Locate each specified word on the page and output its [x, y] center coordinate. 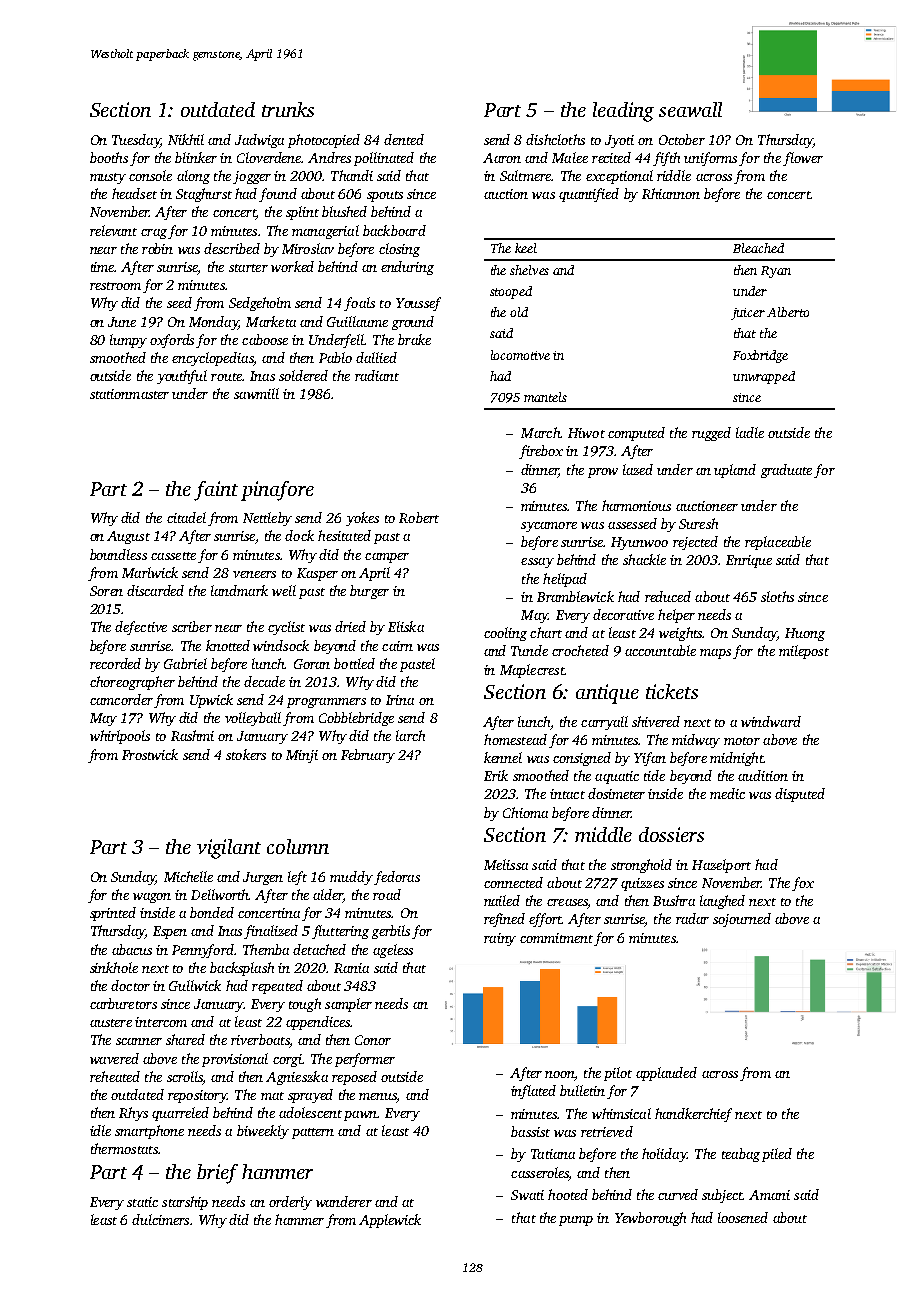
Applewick [390, 1221]
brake [414, 339]
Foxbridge [760, 356]
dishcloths [555, 139]
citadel [186, 517]
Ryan [776, 272]
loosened [743, 1217]
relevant [113, 230]
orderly [290, 1203]
